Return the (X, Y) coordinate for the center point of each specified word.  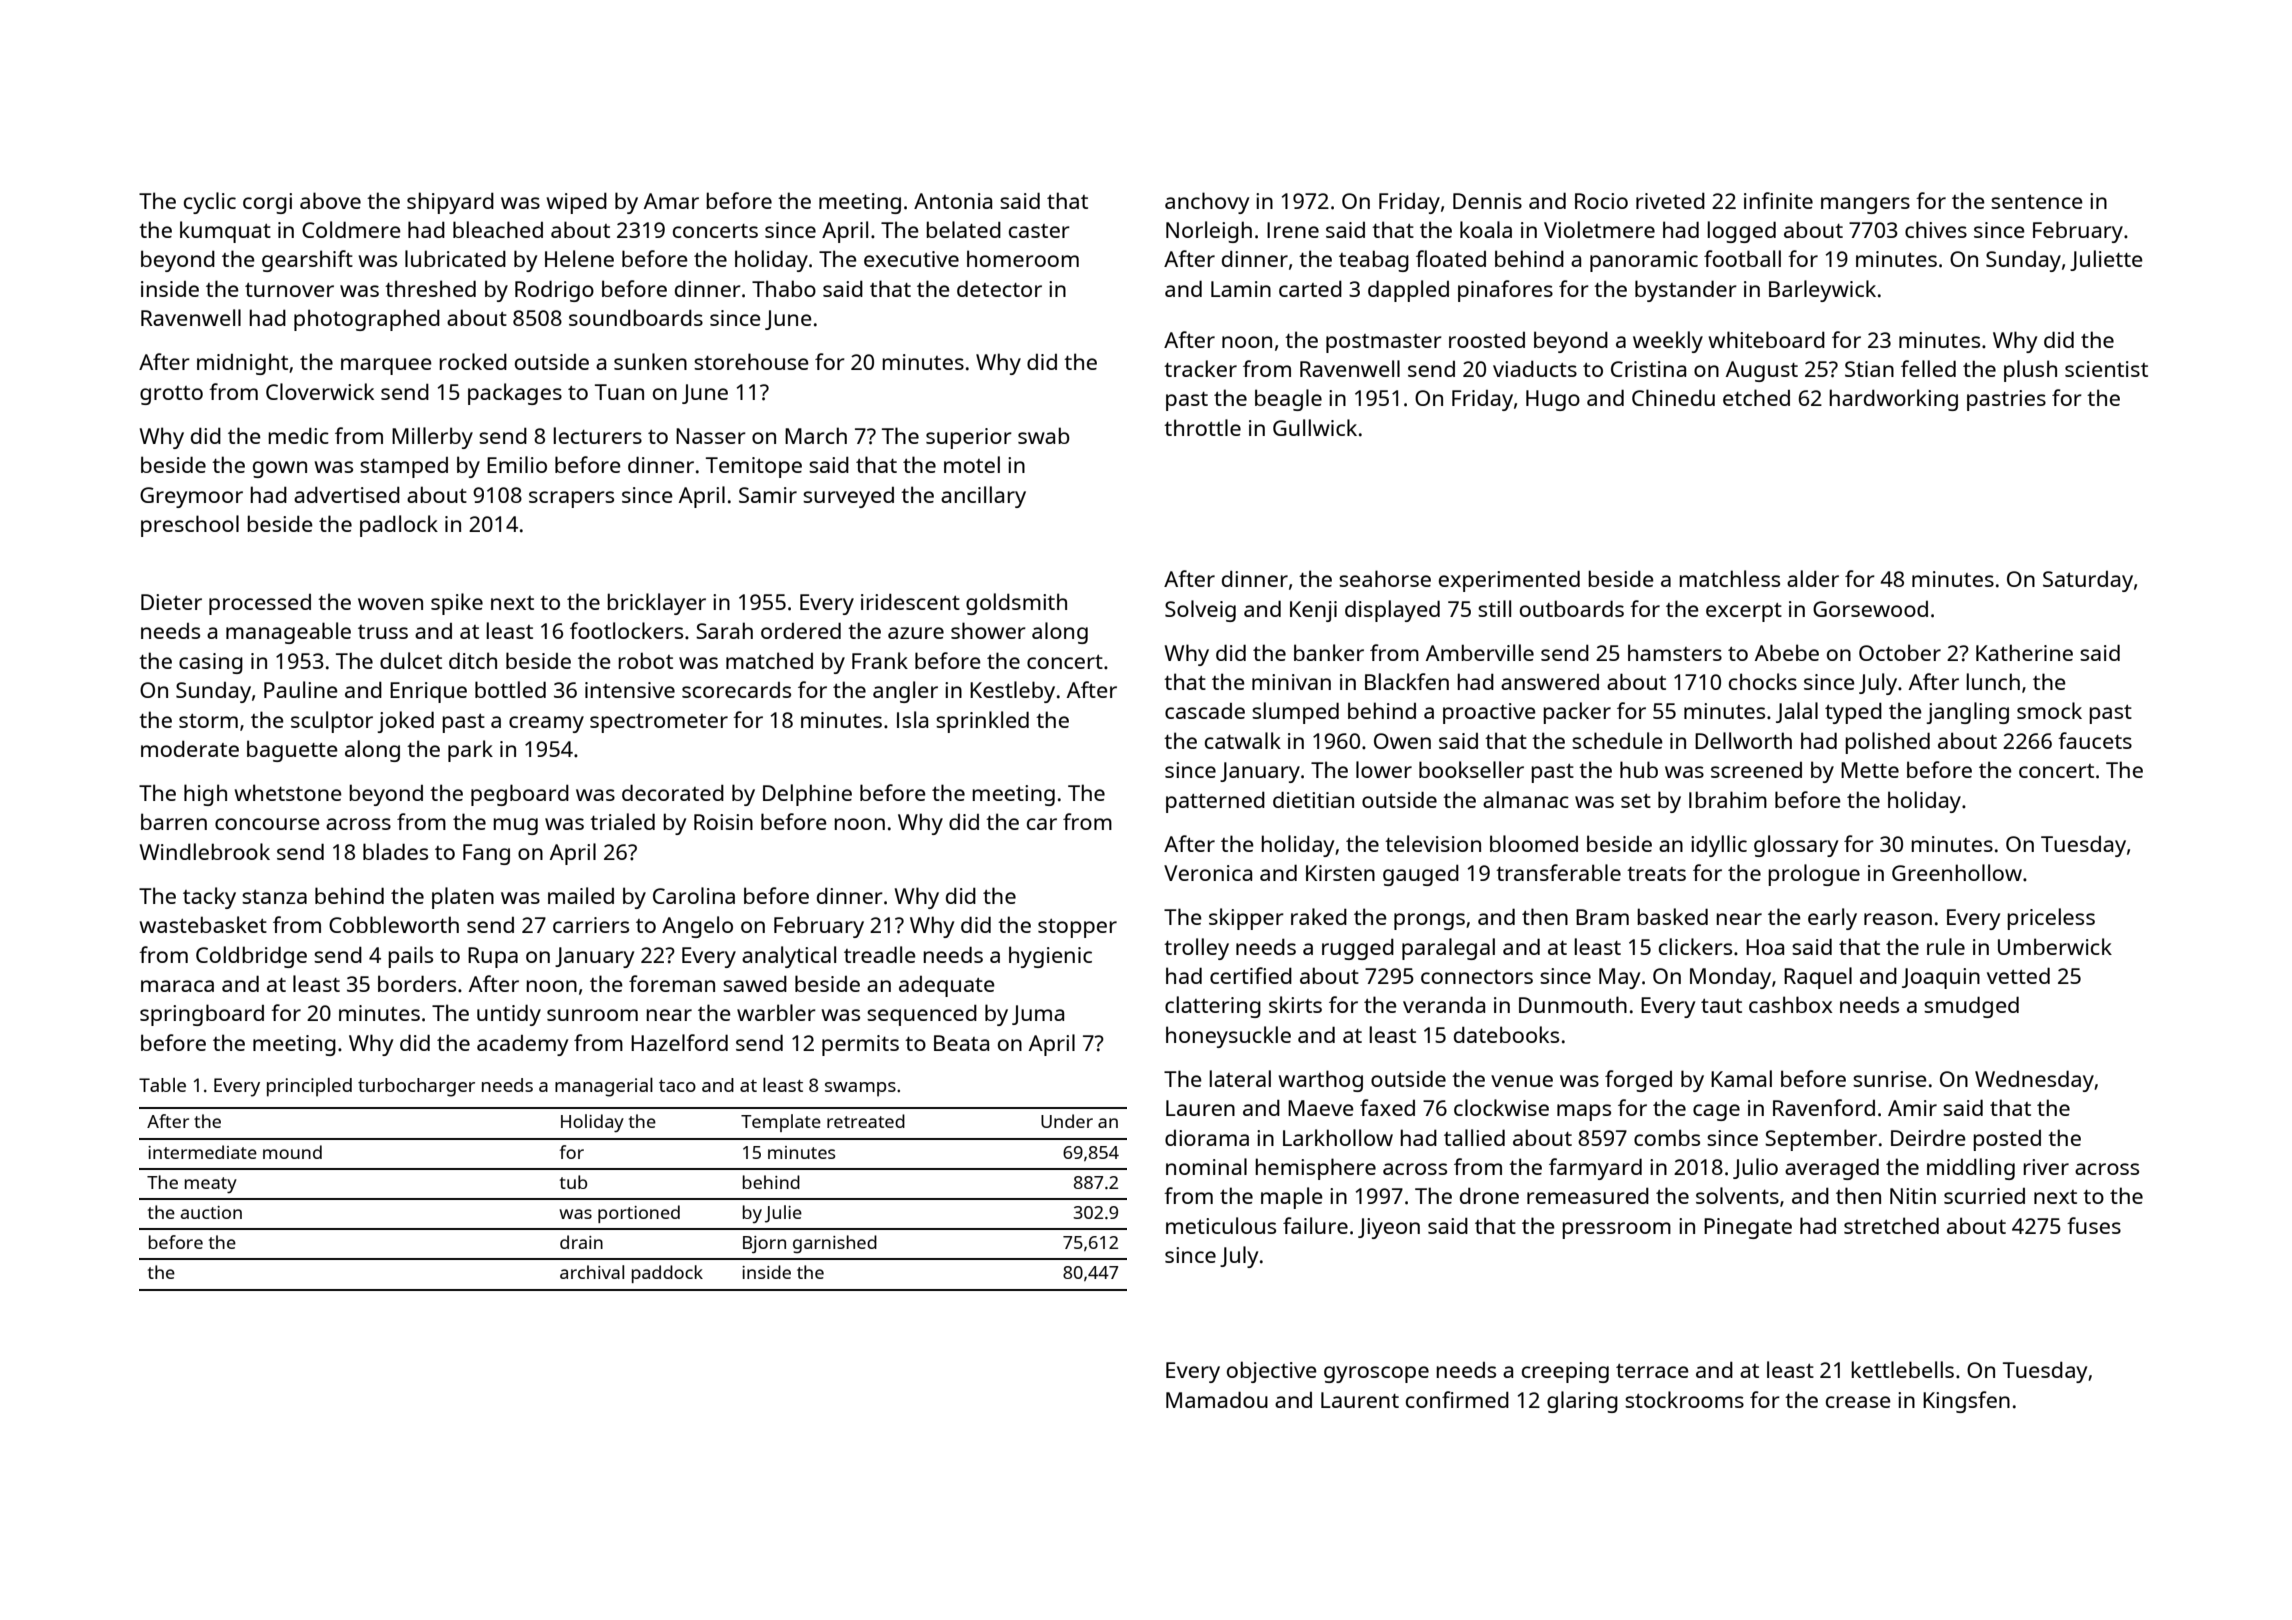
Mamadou (1217, 1399)
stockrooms (1684, 1399)
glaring (1582, 1402)
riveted (1670, 200)
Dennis (1487, 201)
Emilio (517, 464)
